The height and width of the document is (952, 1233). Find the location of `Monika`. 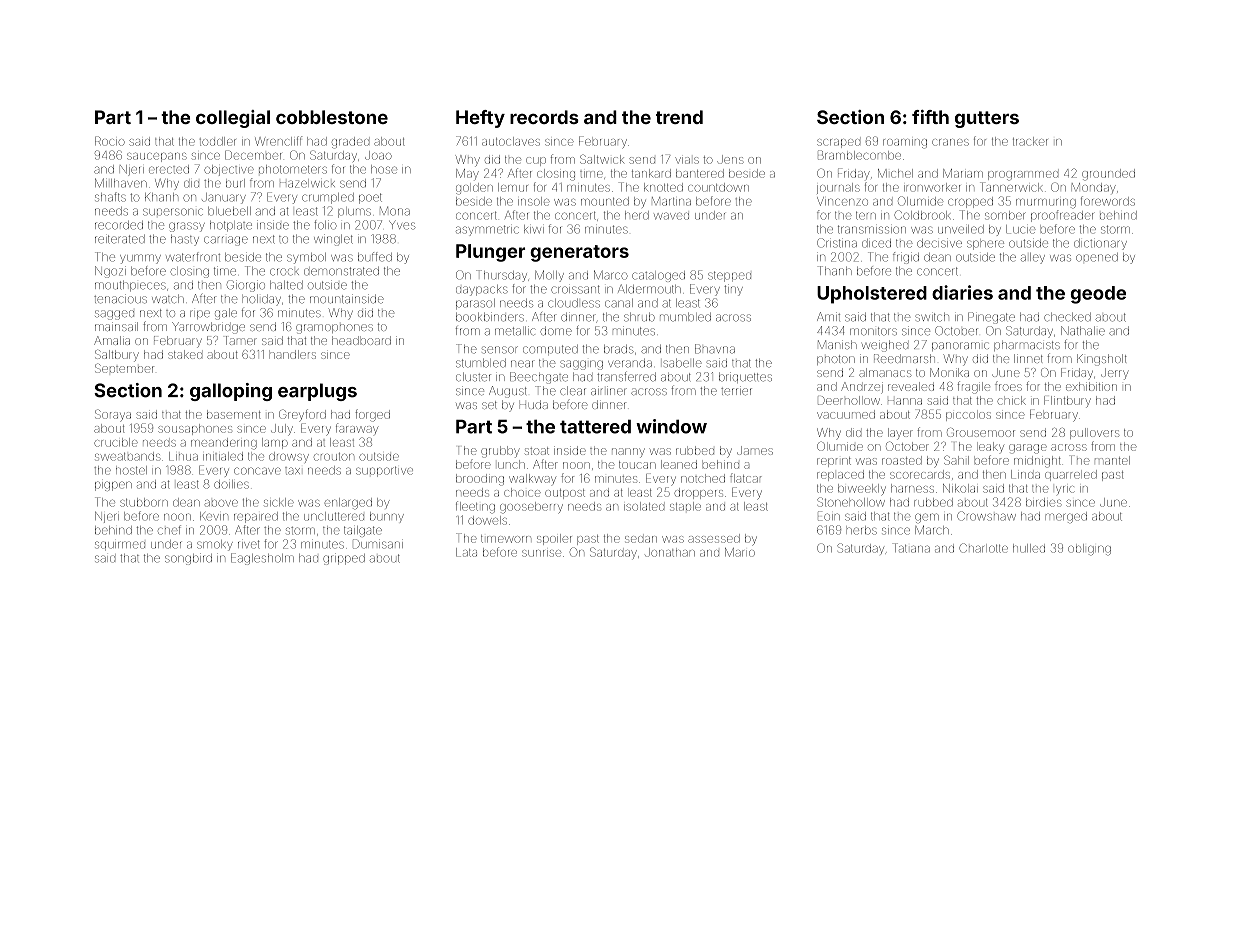

Monika is located at coordinates (949, 372).
